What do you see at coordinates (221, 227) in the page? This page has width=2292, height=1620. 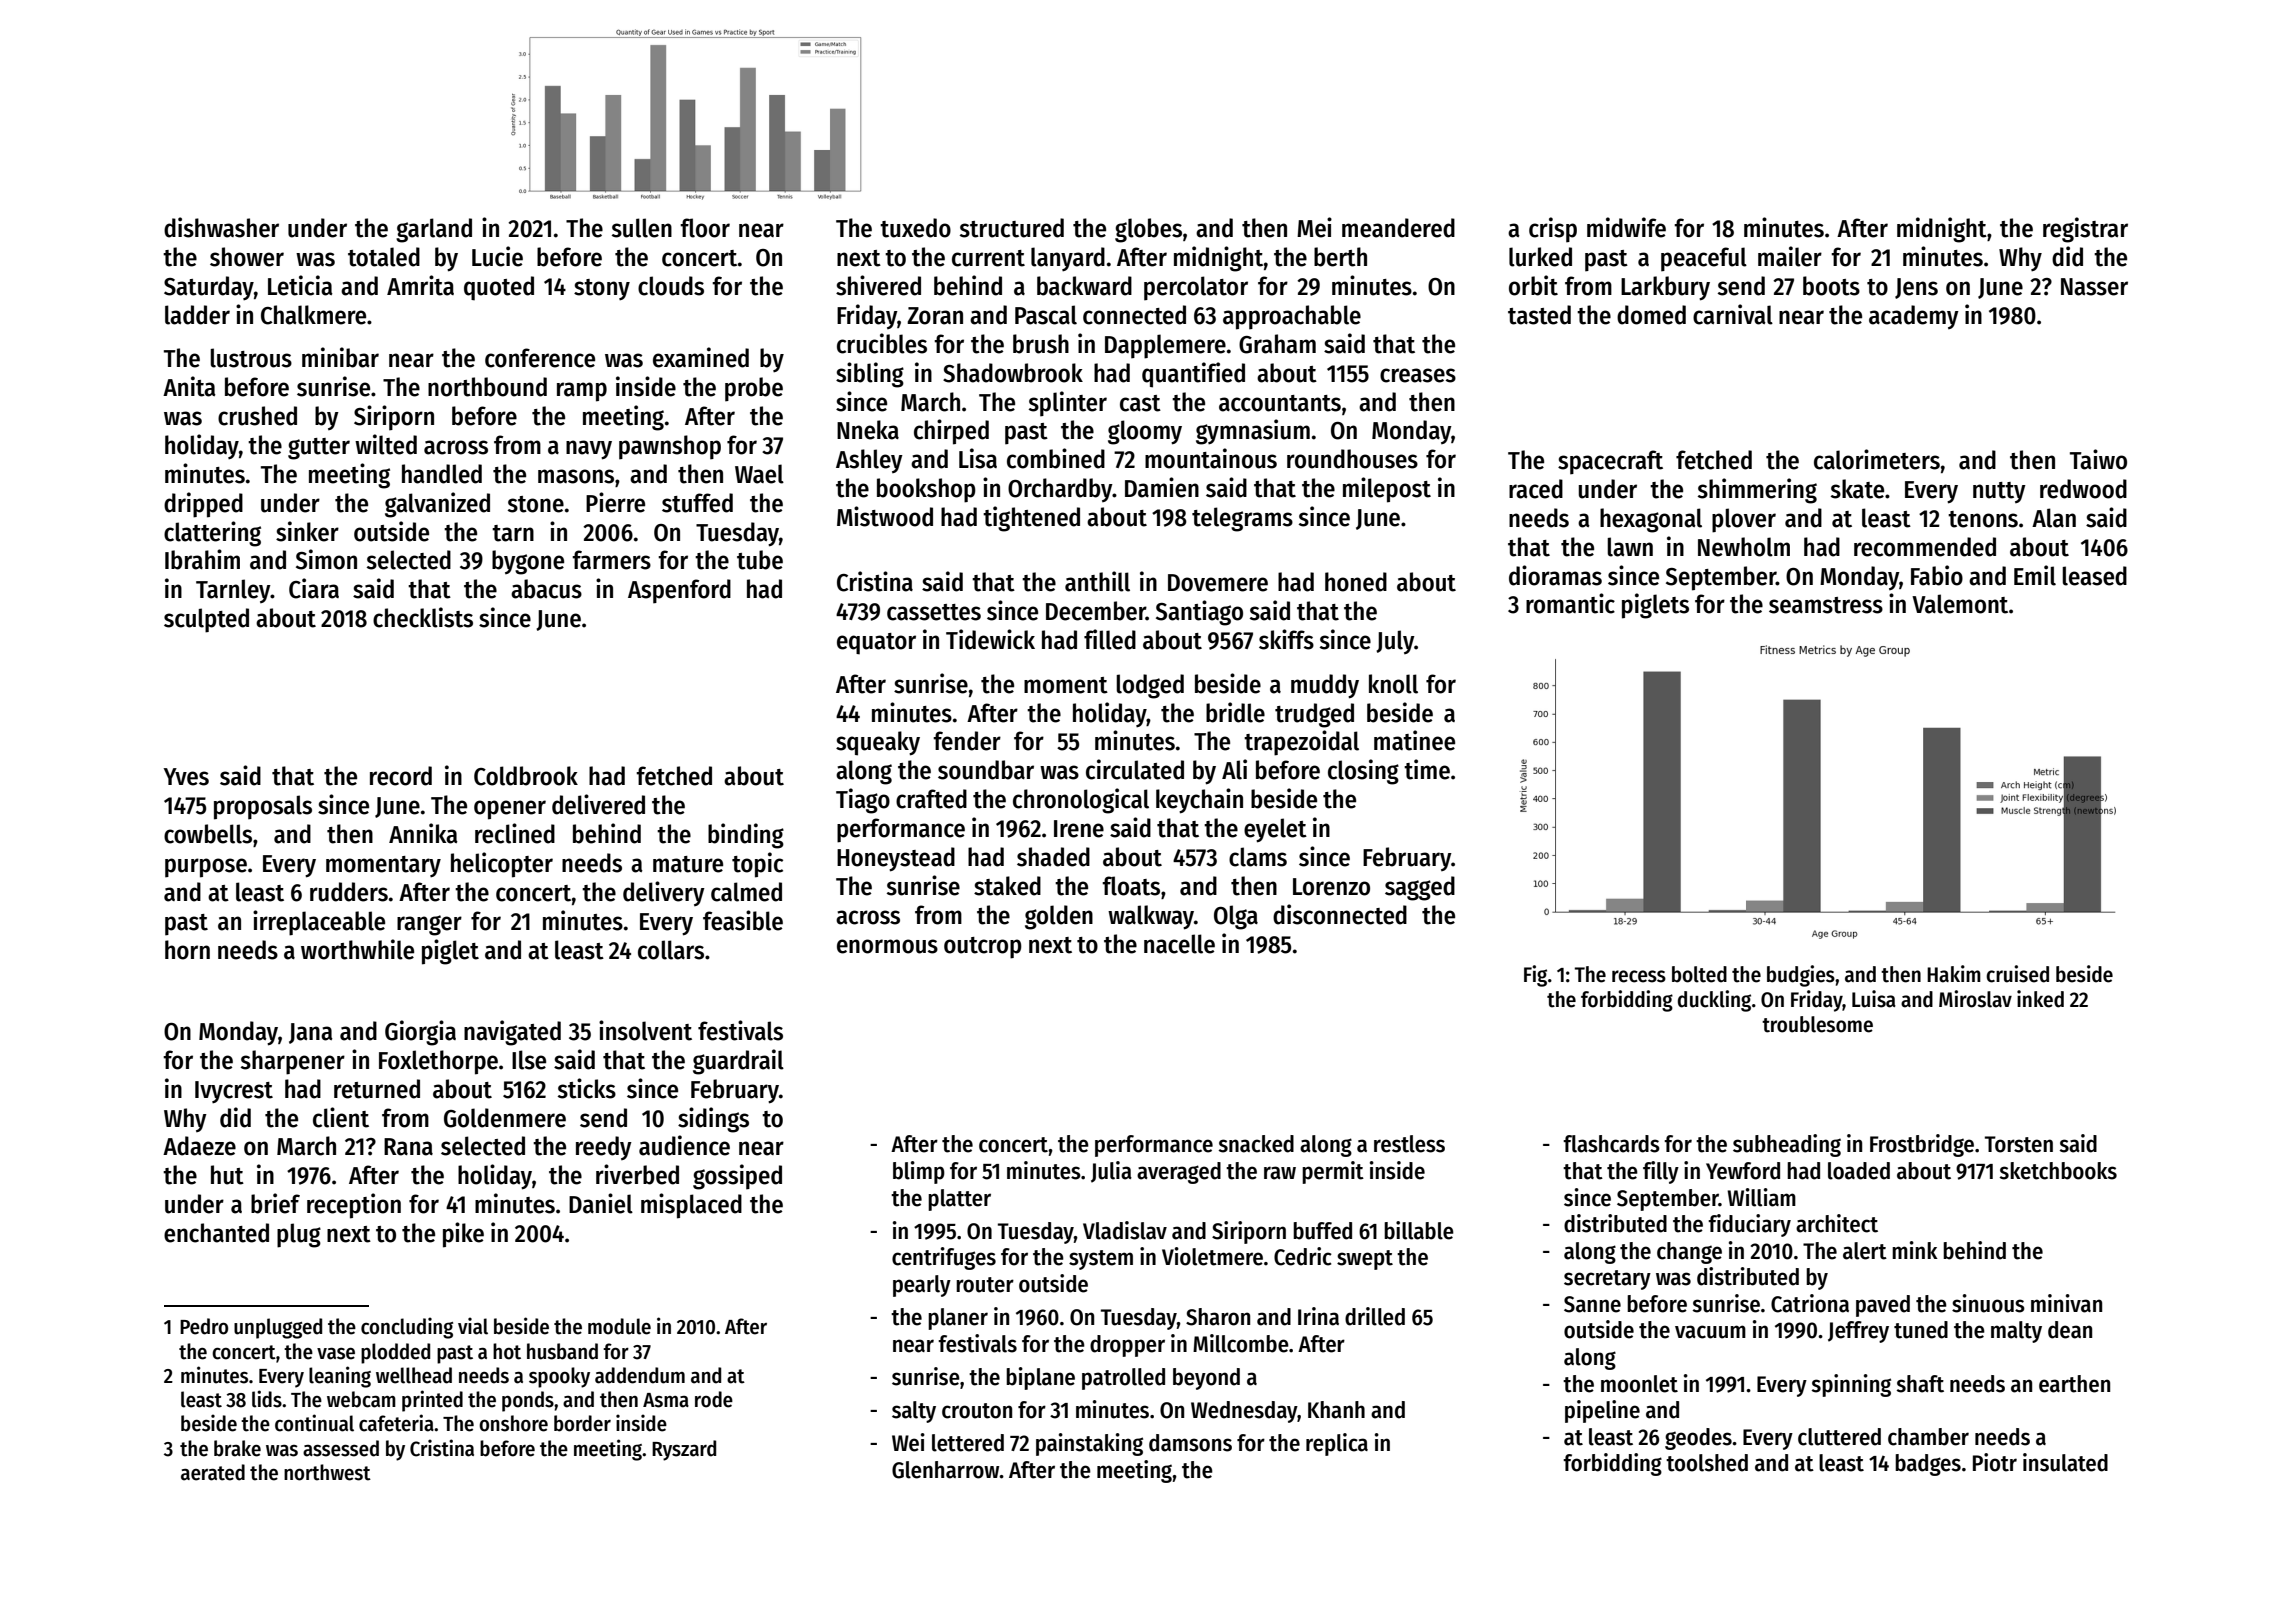 I see `dishwasher` at bounding box center [221, 227].
